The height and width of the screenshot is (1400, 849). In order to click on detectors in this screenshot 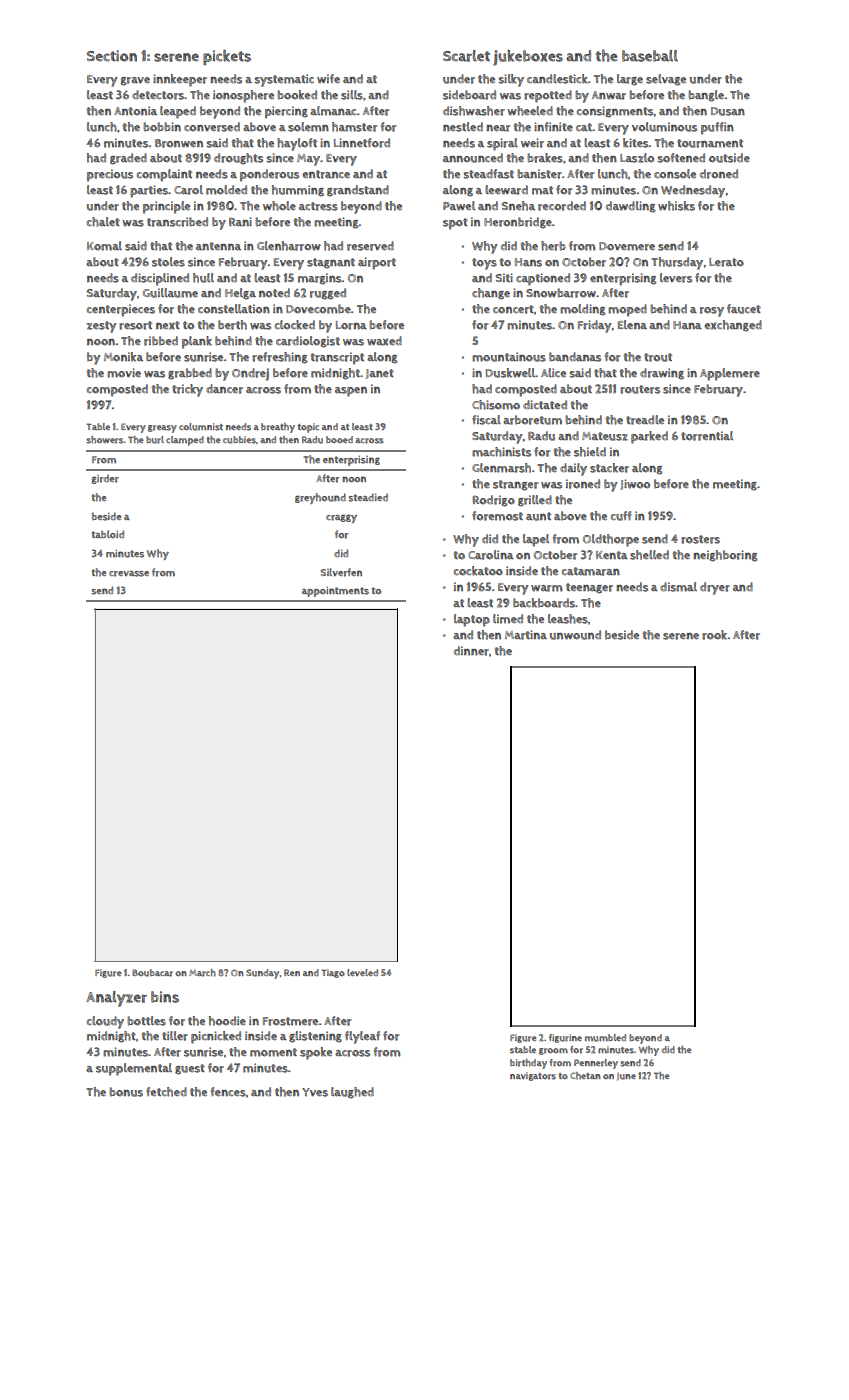, I will do `click(158, 95)`.
